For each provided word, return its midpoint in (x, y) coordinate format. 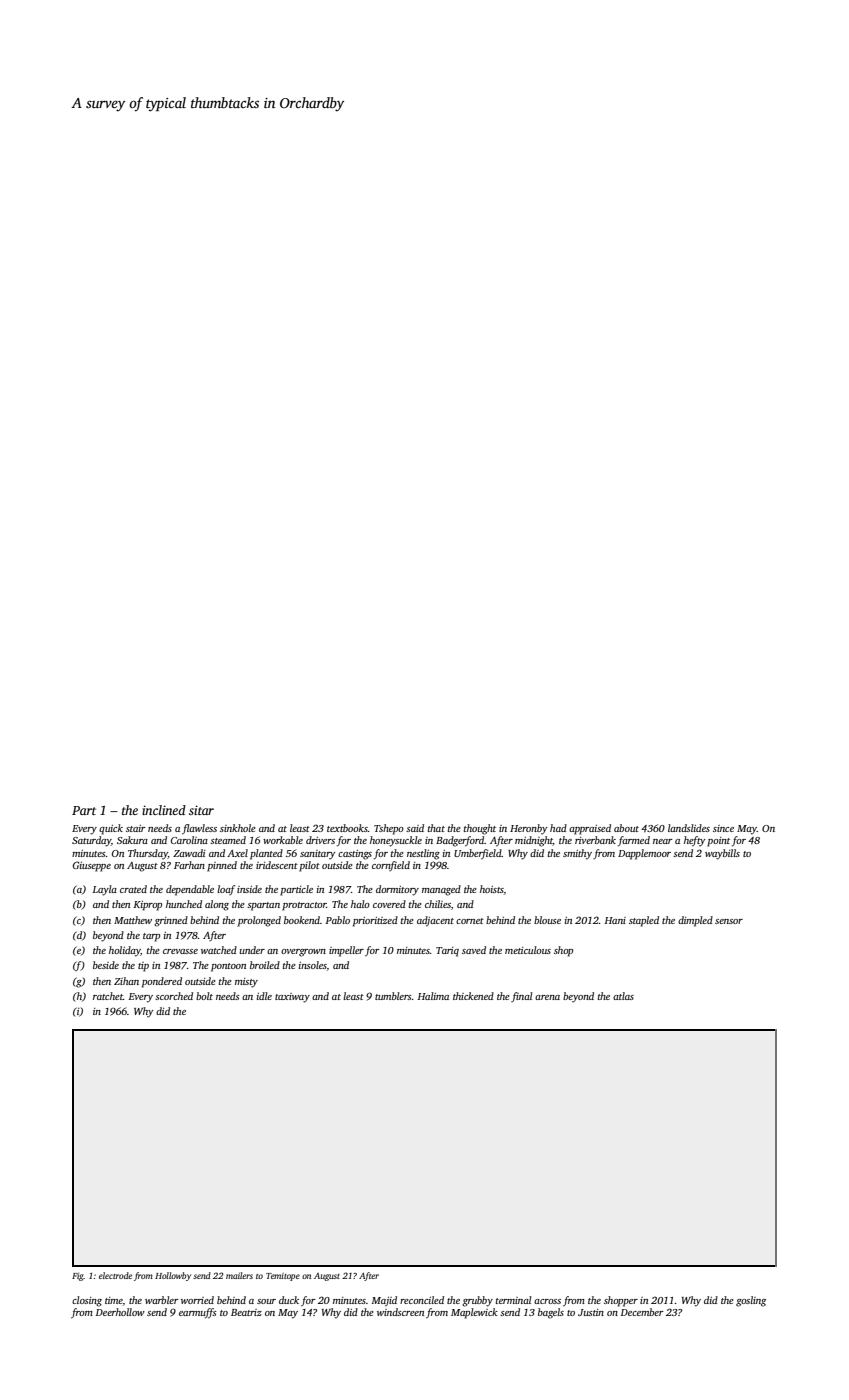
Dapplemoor (644, 854)
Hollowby (173, 1276)
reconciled (422, 1300)
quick (111, 829)
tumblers (393, 996)
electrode (115, 1275)
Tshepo (389, 829)
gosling (751, 1301)
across (547, 1301)
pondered (162, 982)
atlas (623, 996)
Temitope (283, 1277)
